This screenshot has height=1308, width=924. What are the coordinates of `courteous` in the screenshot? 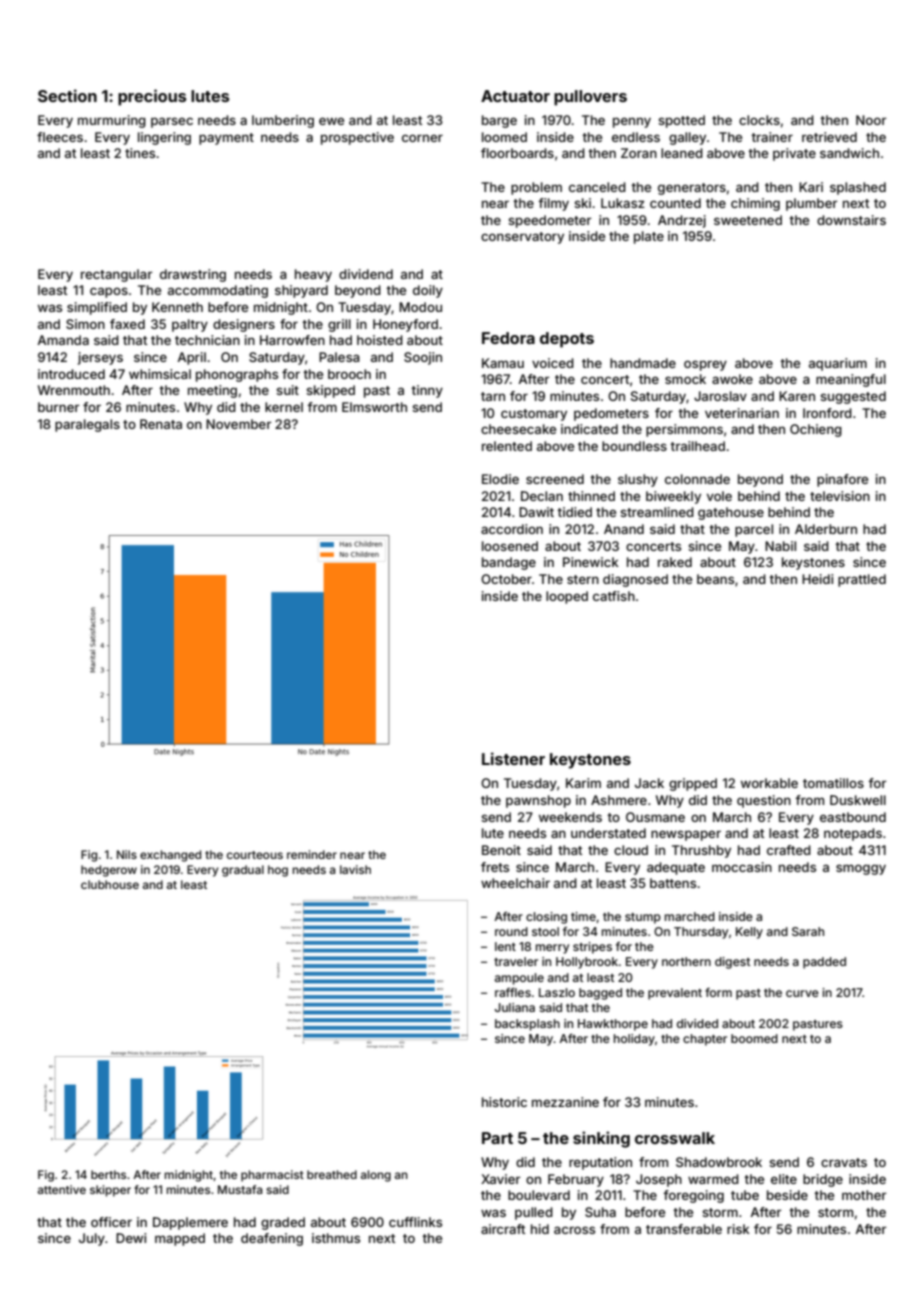 It's located at (255, 855).
